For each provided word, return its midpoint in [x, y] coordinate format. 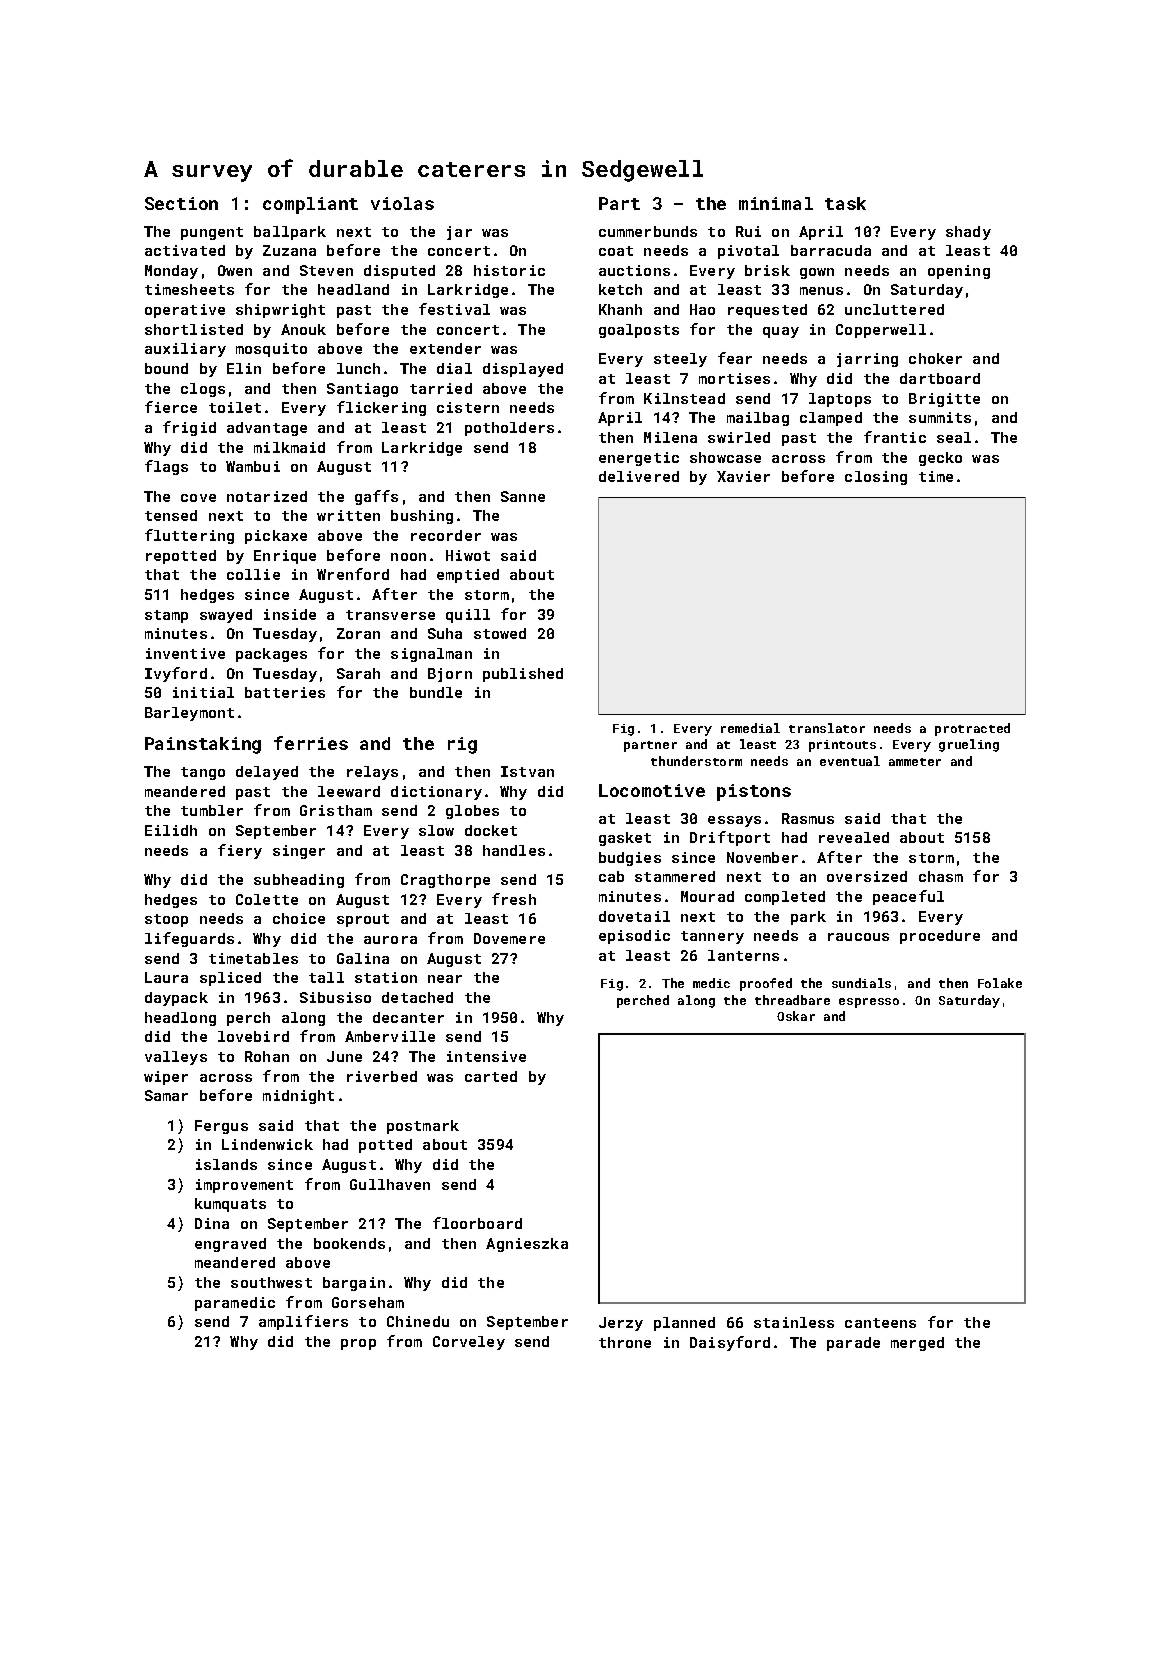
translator [827, 728]
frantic [895, 437]
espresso [869, 1003]
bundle [436, 692]
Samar [166, 1095]
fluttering [189, 536]
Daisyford [730, 1343]
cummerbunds [648, 231]
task [845, 203]
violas [402, 203]
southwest [271, 1282]
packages [271, 655]
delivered [639, 476]
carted [491, 1076]
